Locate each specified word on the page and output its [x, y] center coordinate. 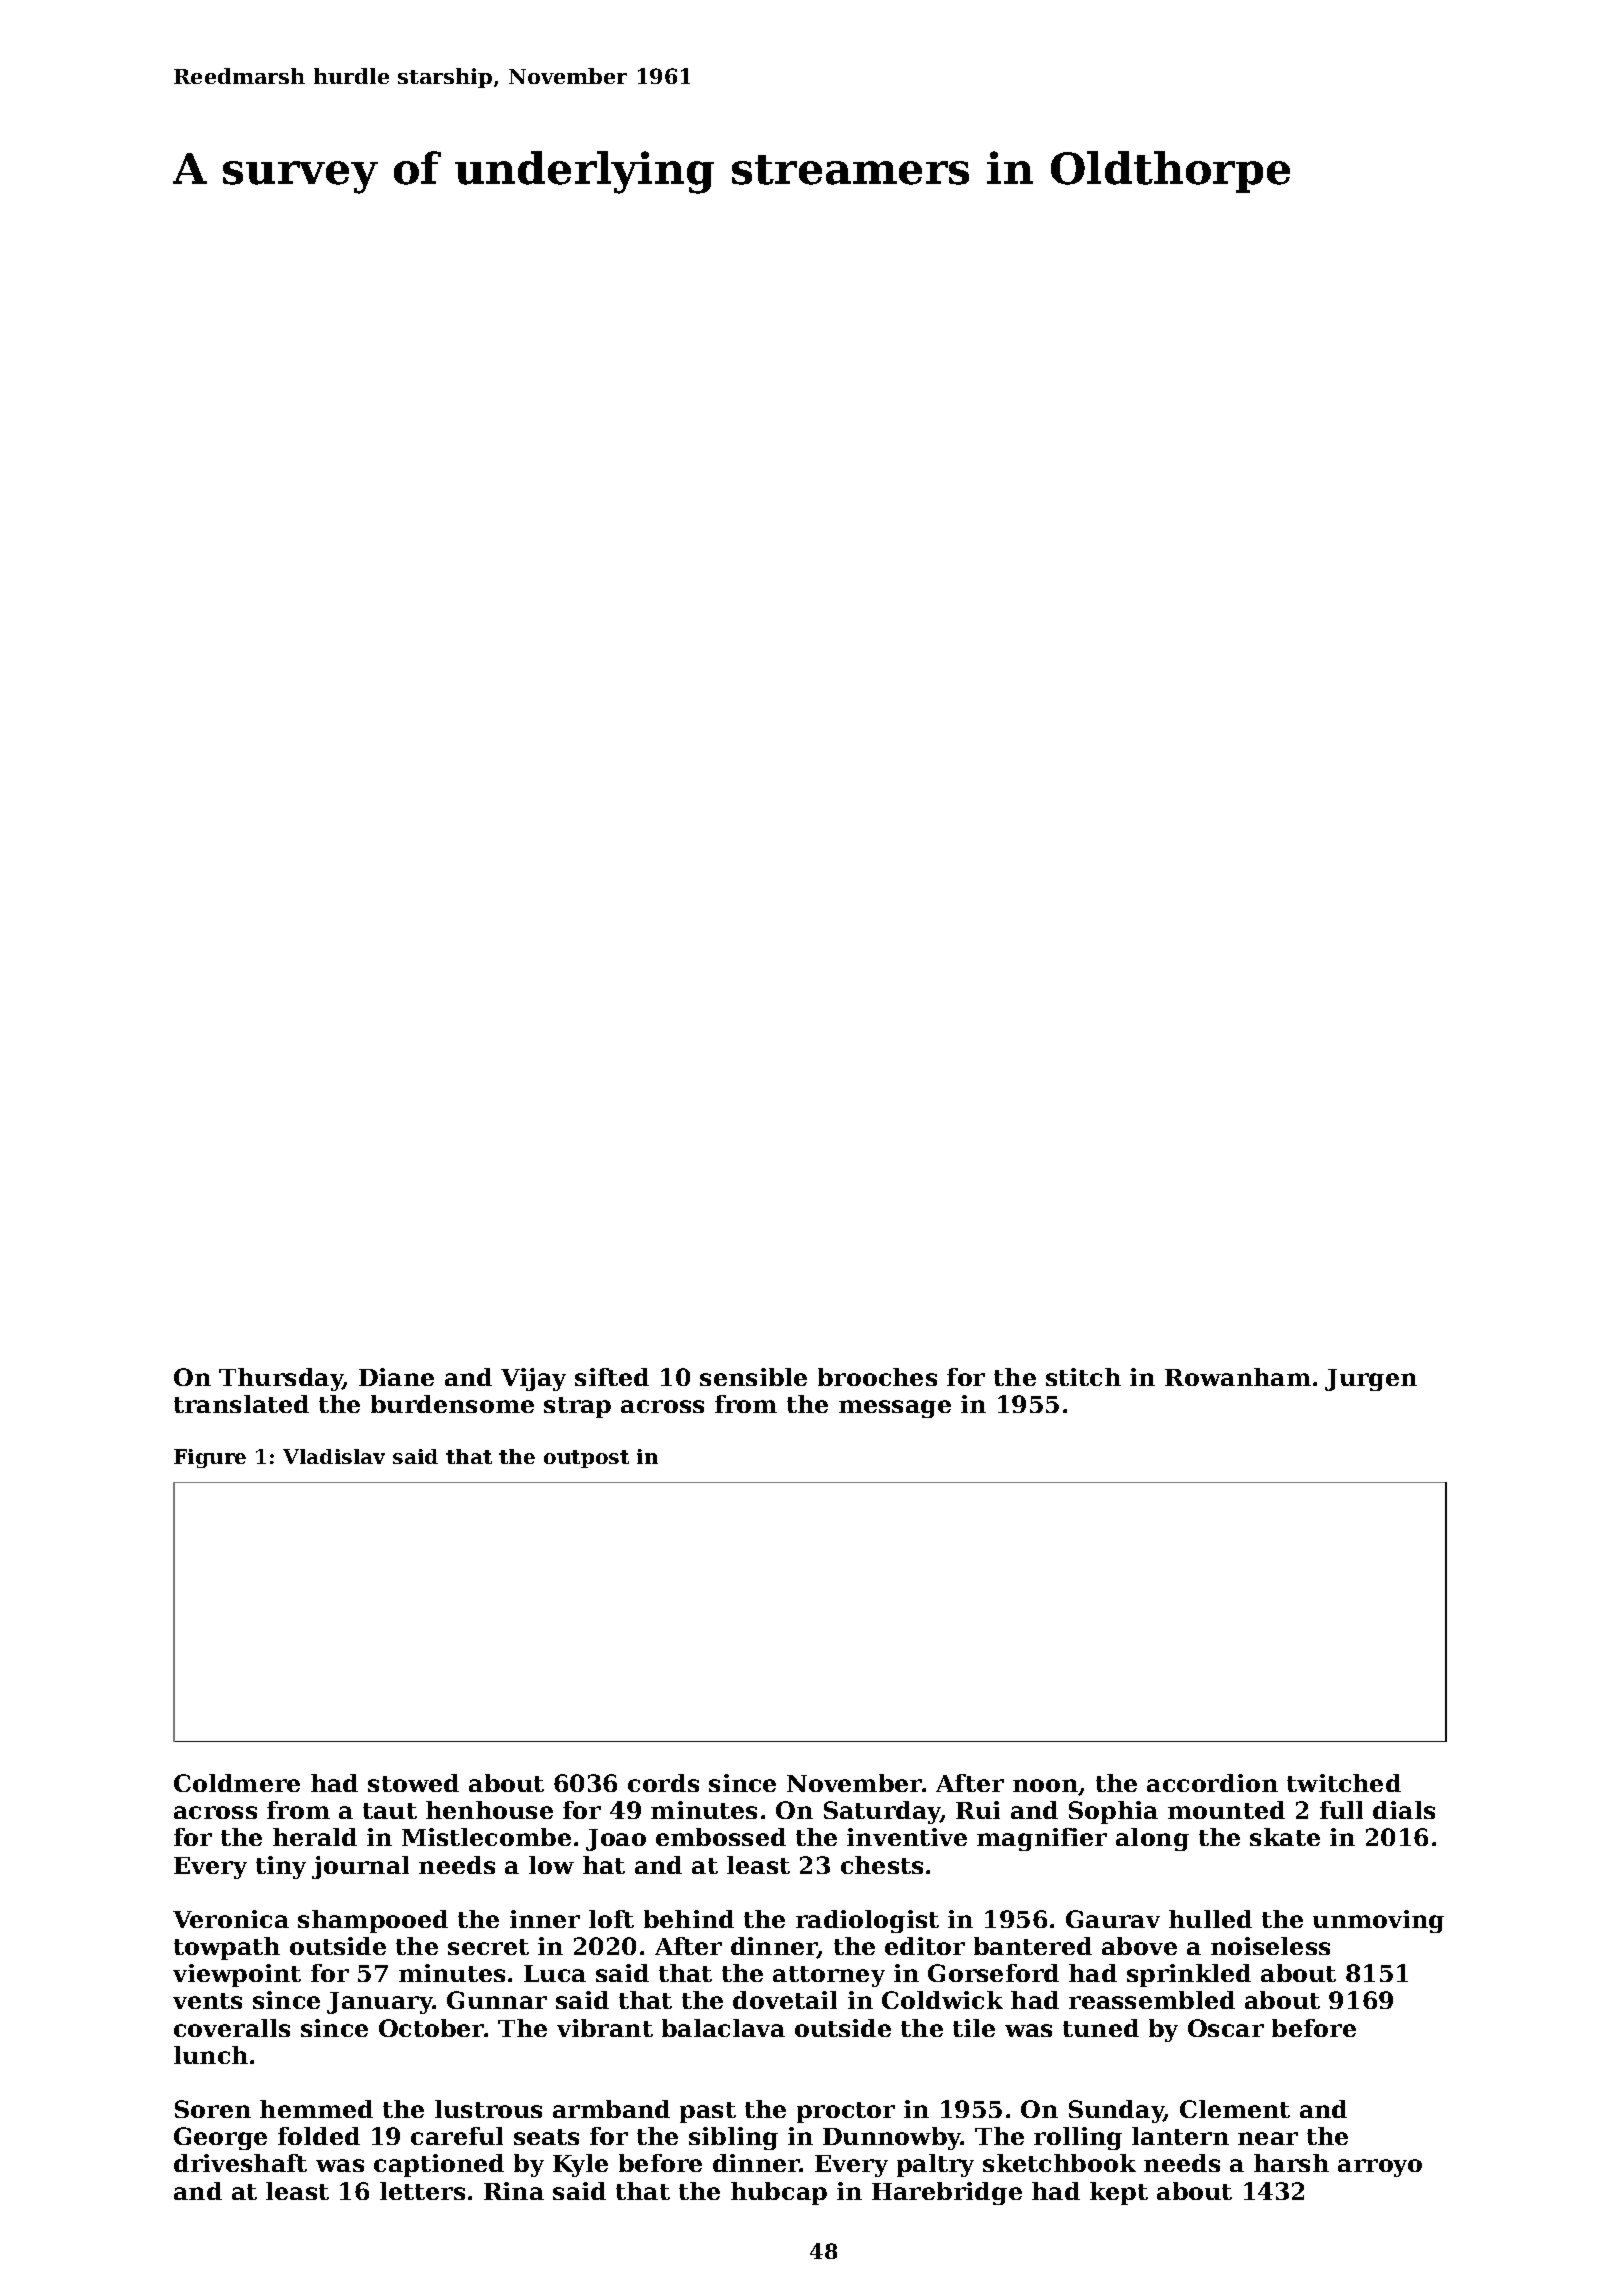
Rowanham [1238, 1377]
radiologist [867, 1921]
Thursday [281, 1379]
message [895, 1409]
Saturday [882, 1812]
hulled [1210, 1919]
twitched [1344, 1783]
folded [319, 2136]
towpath [227, 1948]
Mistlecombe [486, 1837]
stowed [413, 1783]
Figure [210, 1458]
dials [1404, 1810]
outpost [586, 1459]
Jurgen [1371, 1380]
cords [663, 1783]
